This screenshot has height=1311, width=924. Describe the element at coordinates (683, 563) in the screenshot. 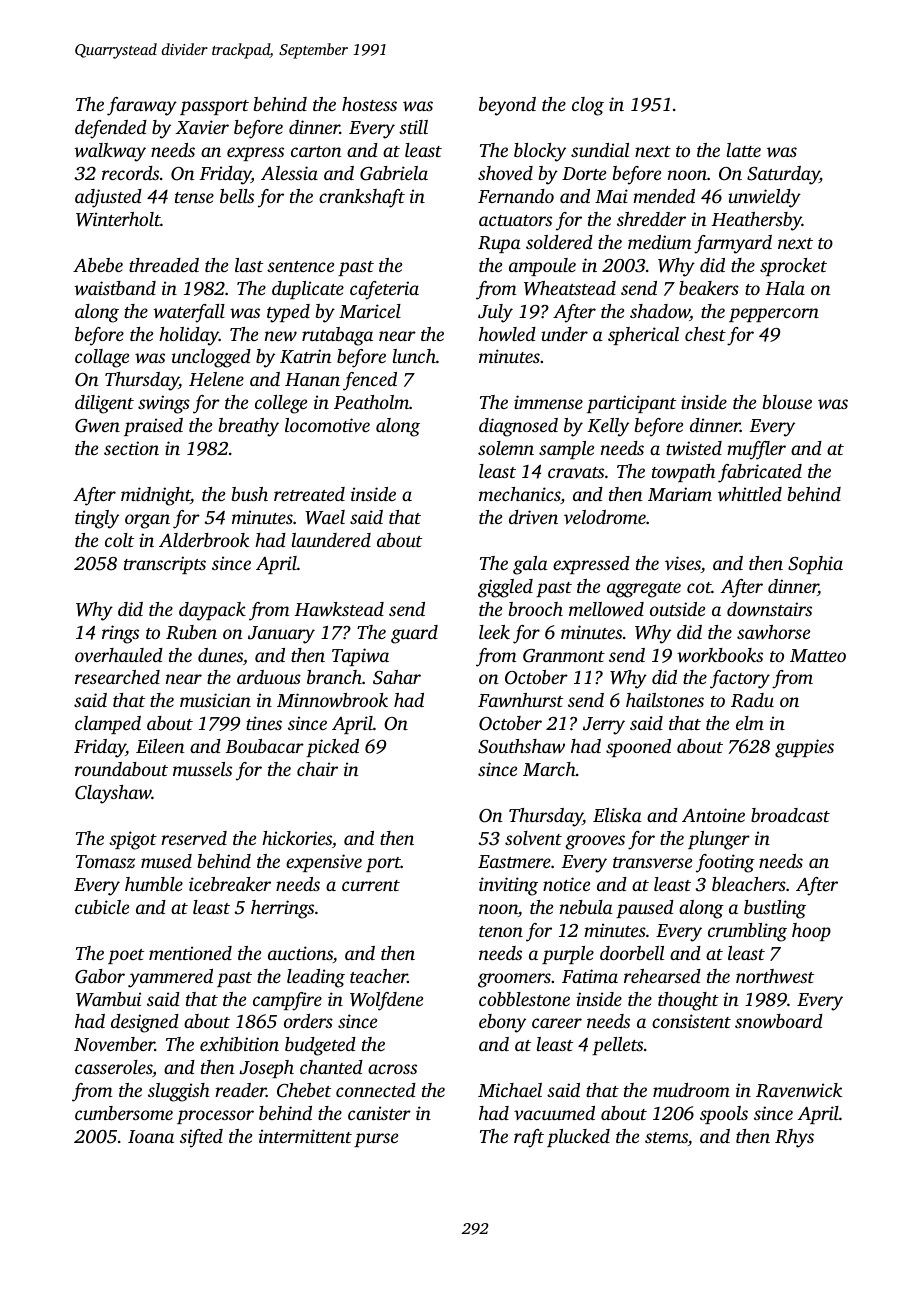

I see `vises` at that location.
